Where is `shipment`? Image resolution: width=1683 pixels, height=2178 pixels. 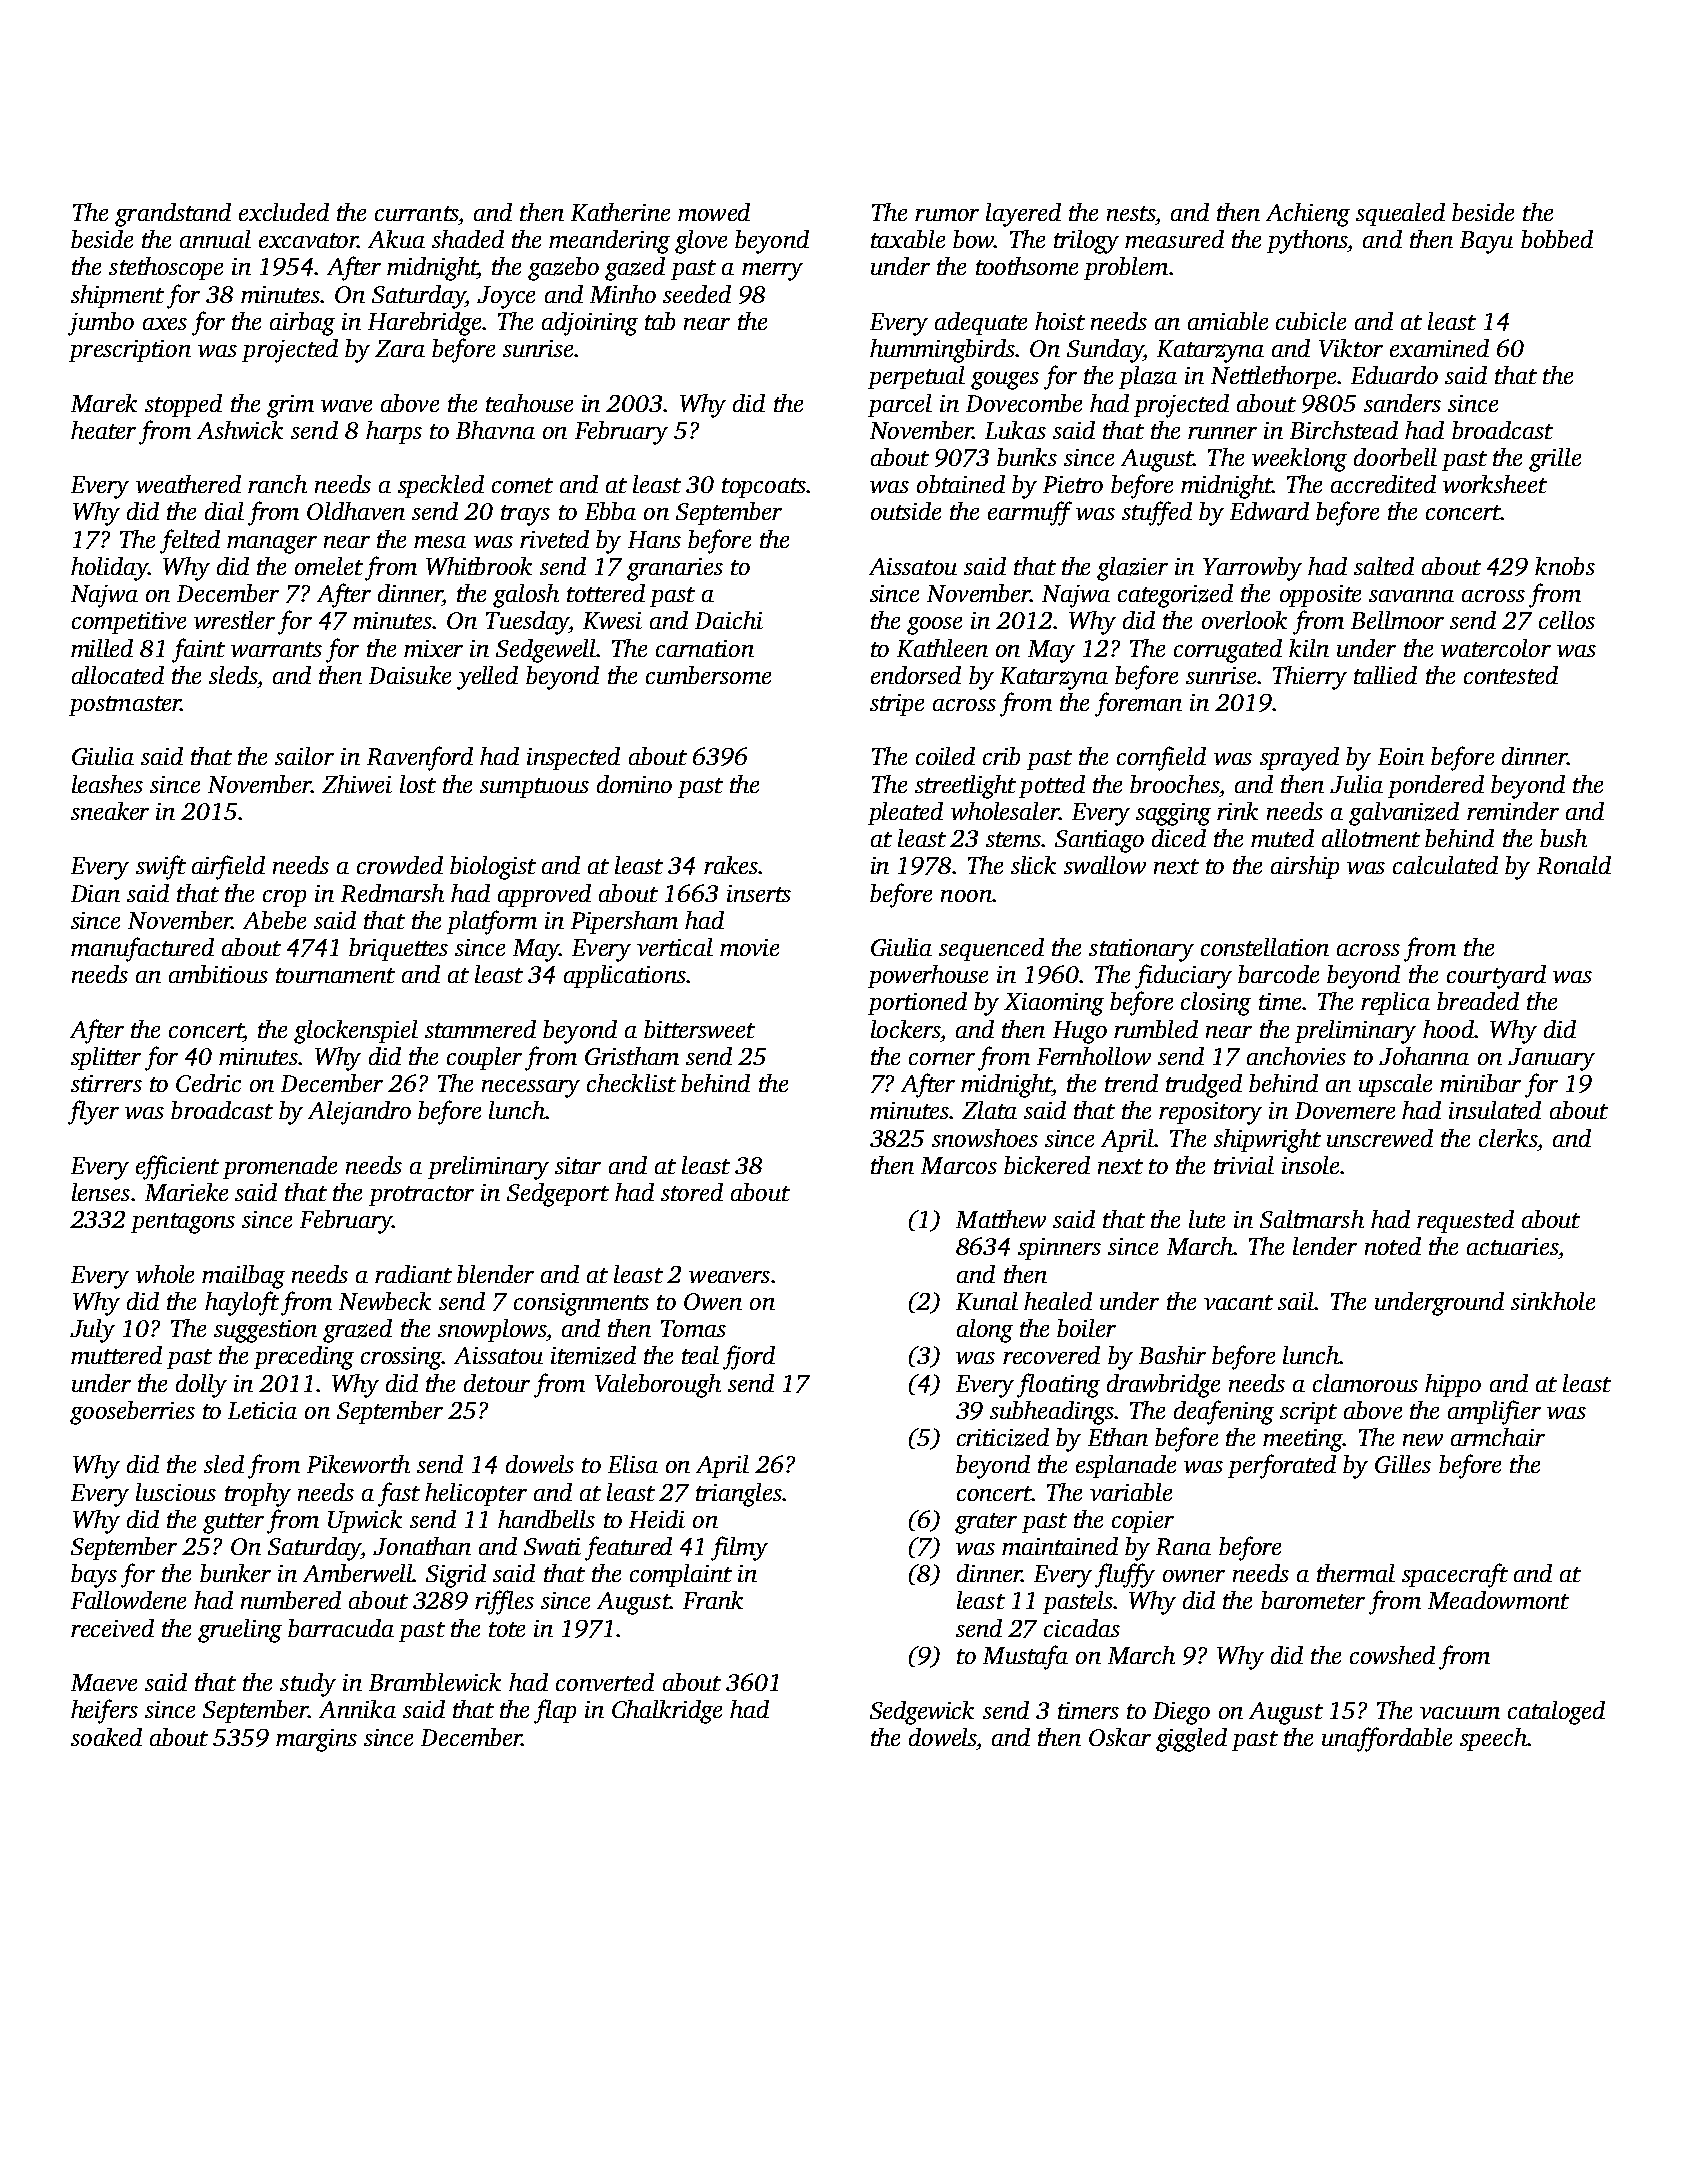
shipment is located at coordinates (117, 296).
